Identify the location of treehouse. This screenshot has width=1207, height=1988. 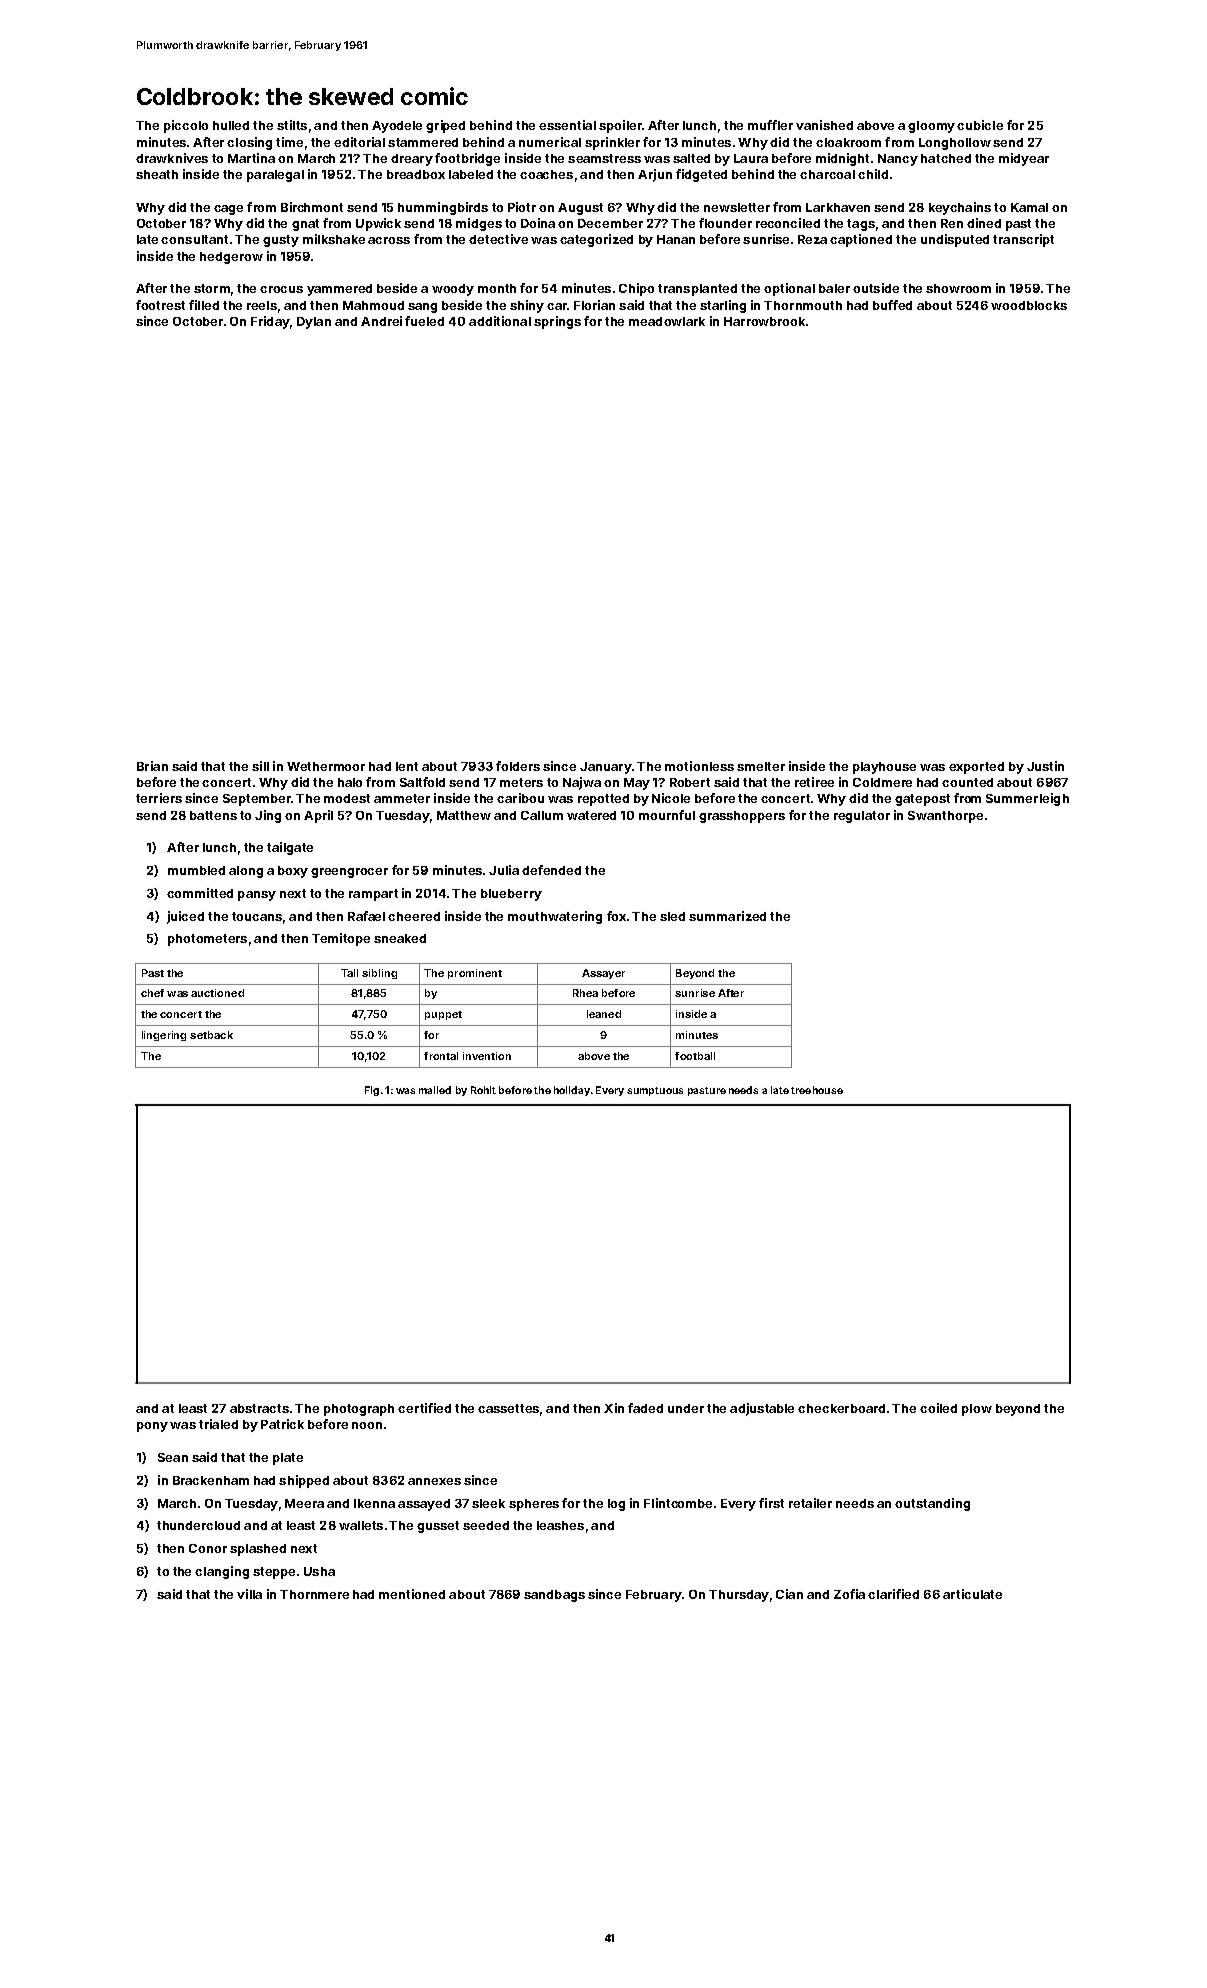
(817, 1090).
